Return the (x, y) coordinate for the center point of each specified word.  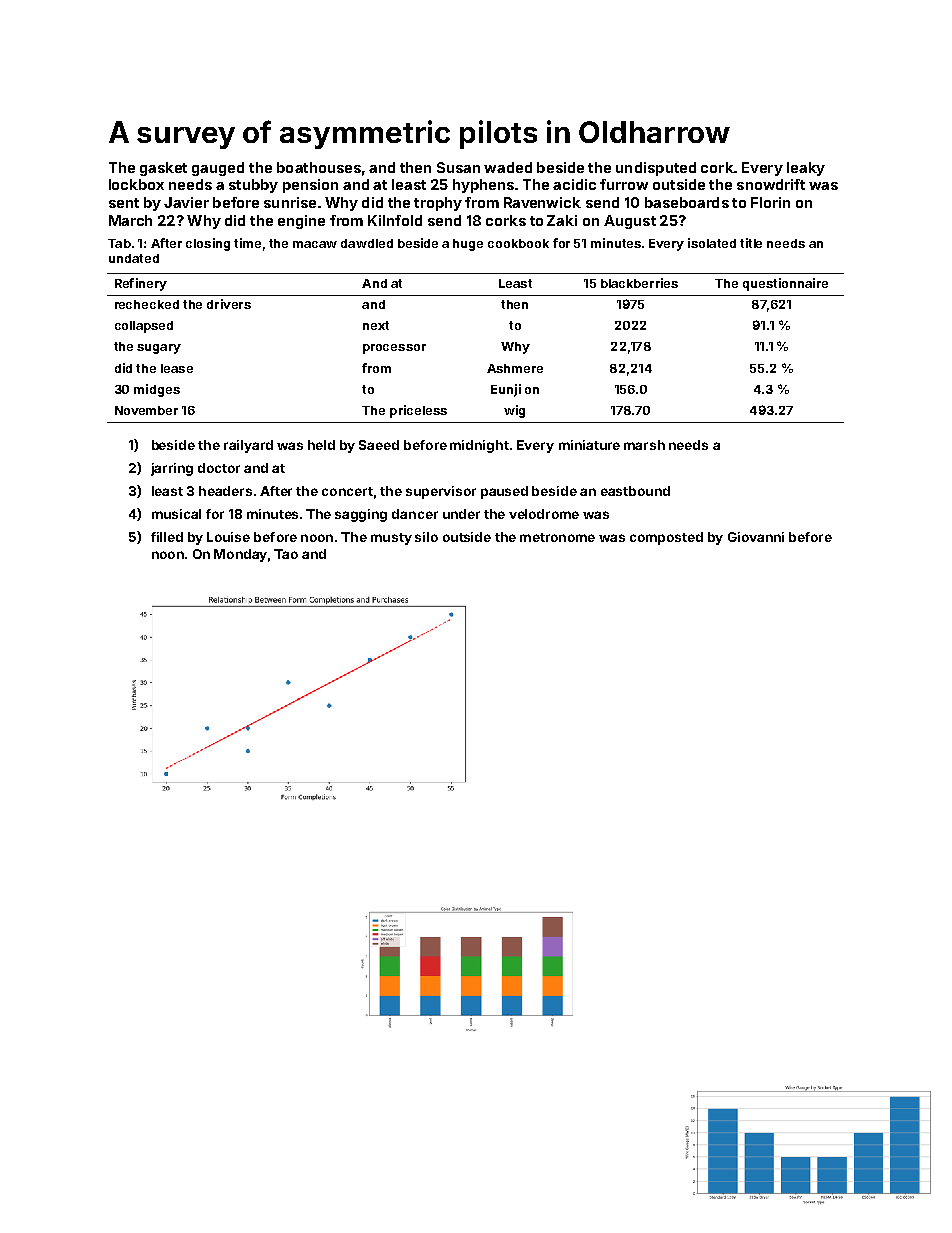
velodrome (544, 514)
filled (167, 537)
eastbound (635, 491)
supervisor (441, 492)
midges (157, 390)
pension (310, 186)
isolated (712, 243)
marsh (644, 445)
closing (208, 244)
